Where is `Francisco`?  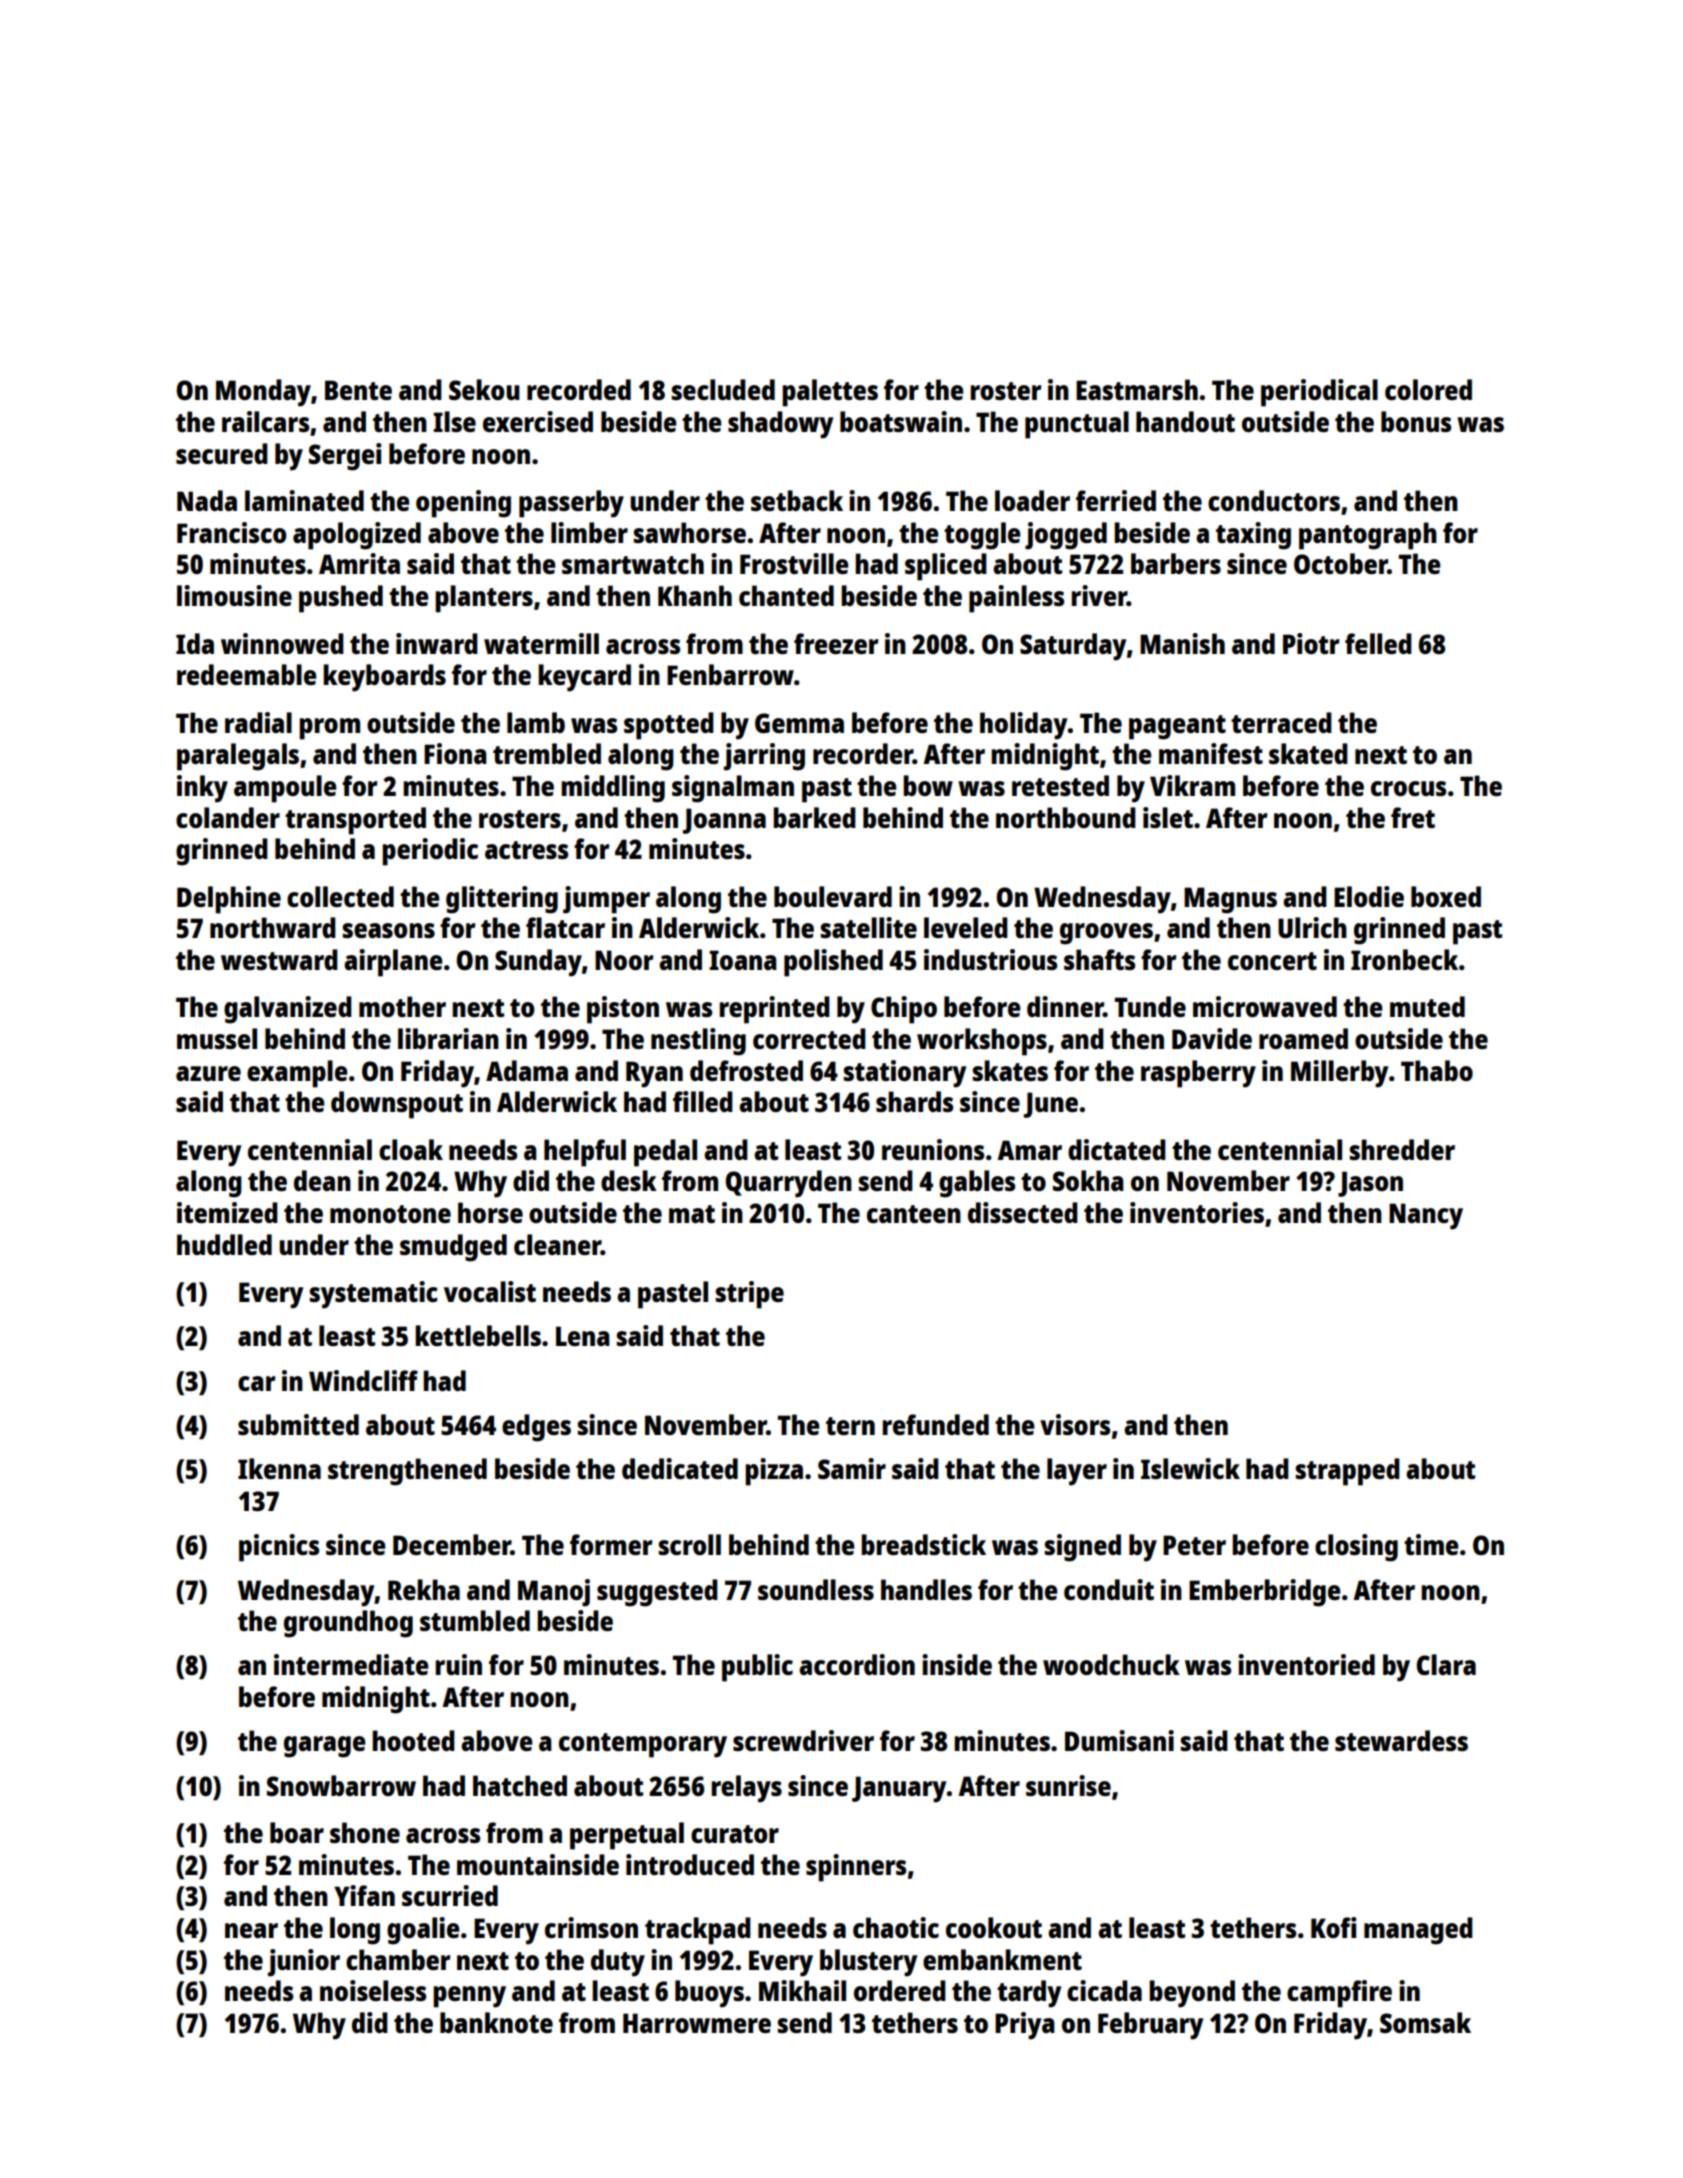 Francisco is located at coordinates (232, 532).
